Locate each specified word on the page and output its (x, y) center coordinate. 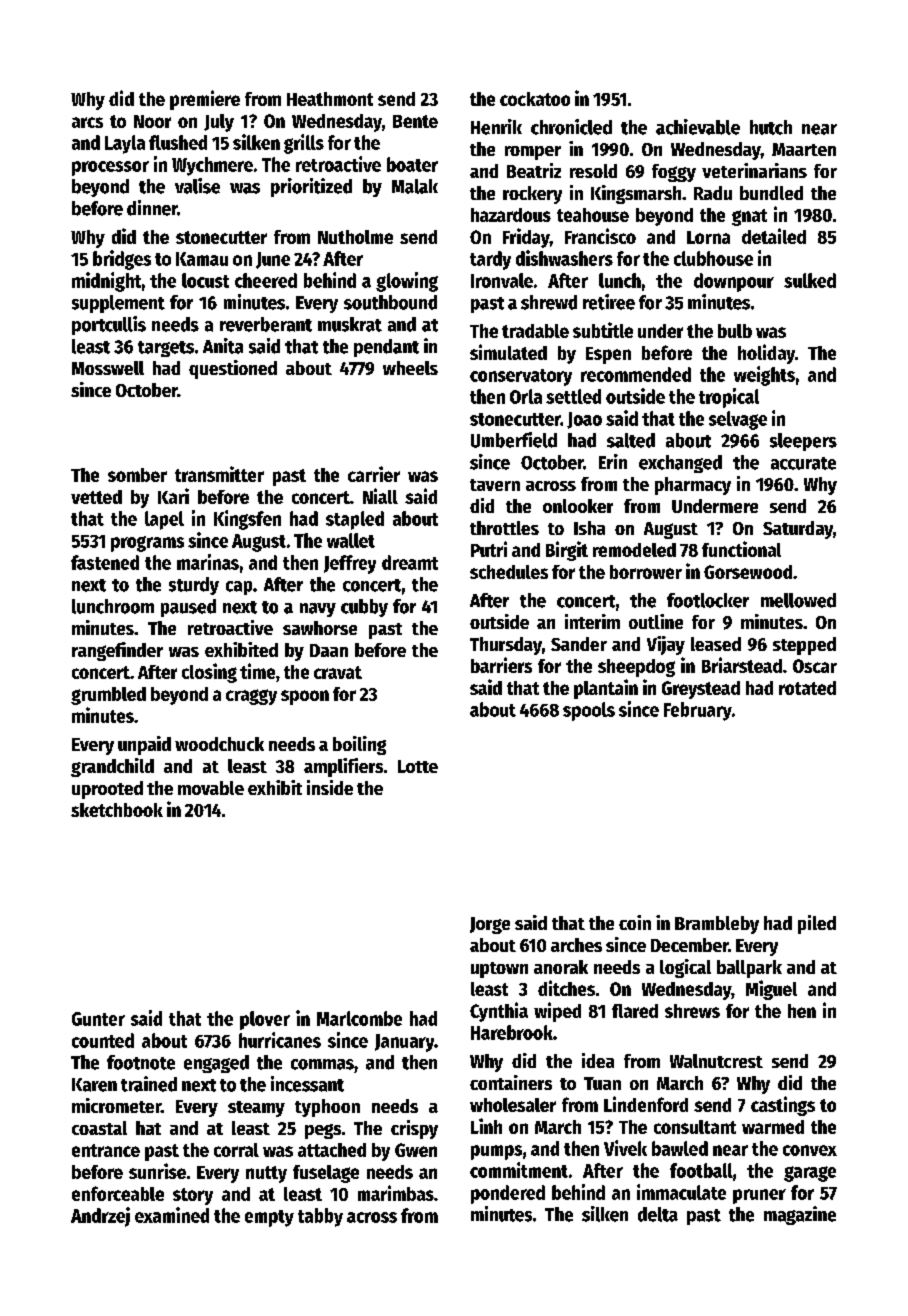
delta (658, 1214)
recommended (636, 374)
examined (172, 1215)
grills (304, 144)
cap (239, 588)
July (219, 123)
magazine (800, 1215)
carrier (374, 474)
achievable (698, 127)
